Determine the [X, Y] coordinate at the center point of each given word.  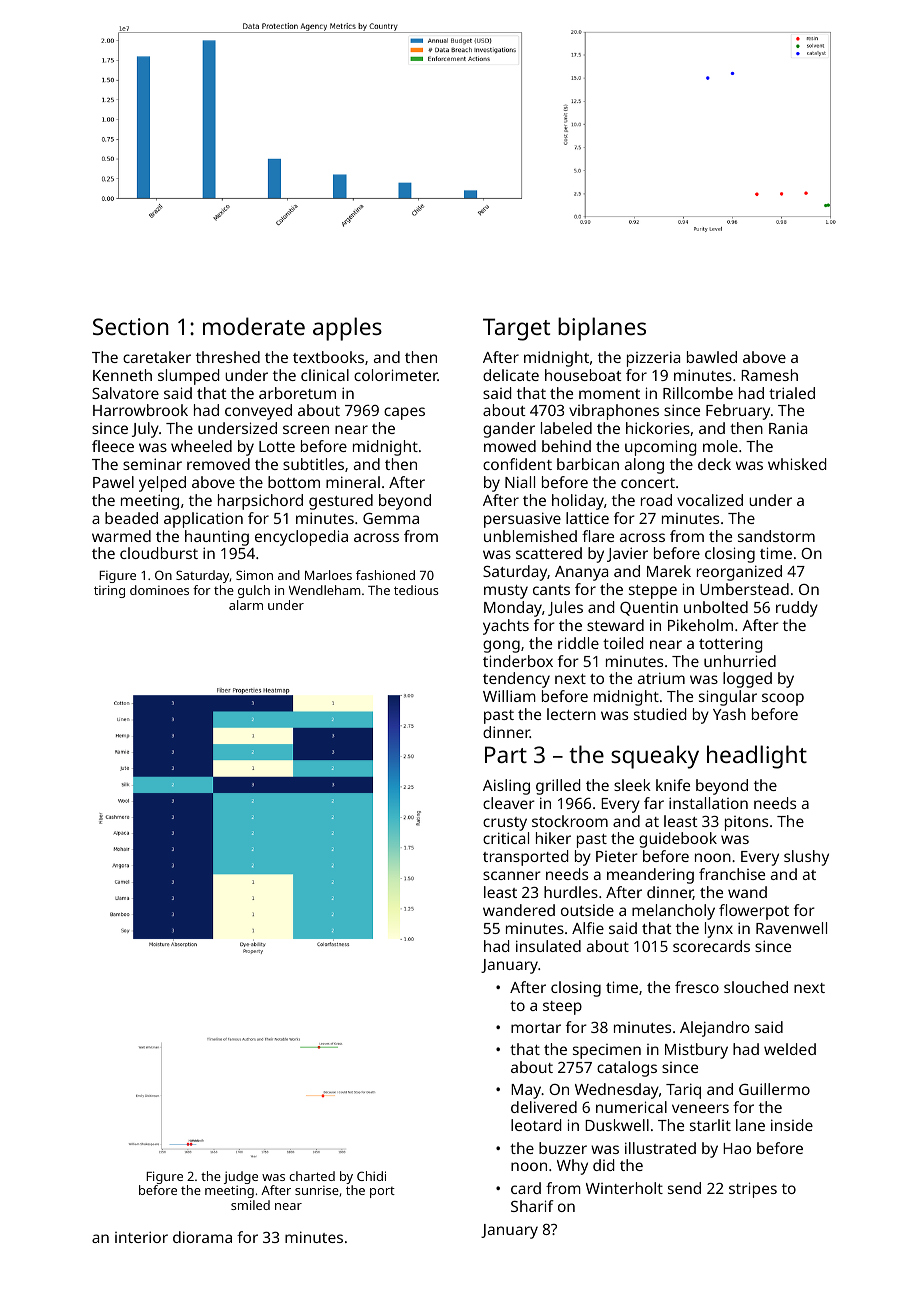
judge [241, 1177]
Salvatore [125, 393]
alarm [246, 605]
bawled [712, 357]
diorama [202, 1237]
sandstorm [776, 536]
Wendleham [325, 590]
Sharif [532, 1206]
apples [347, 329]
